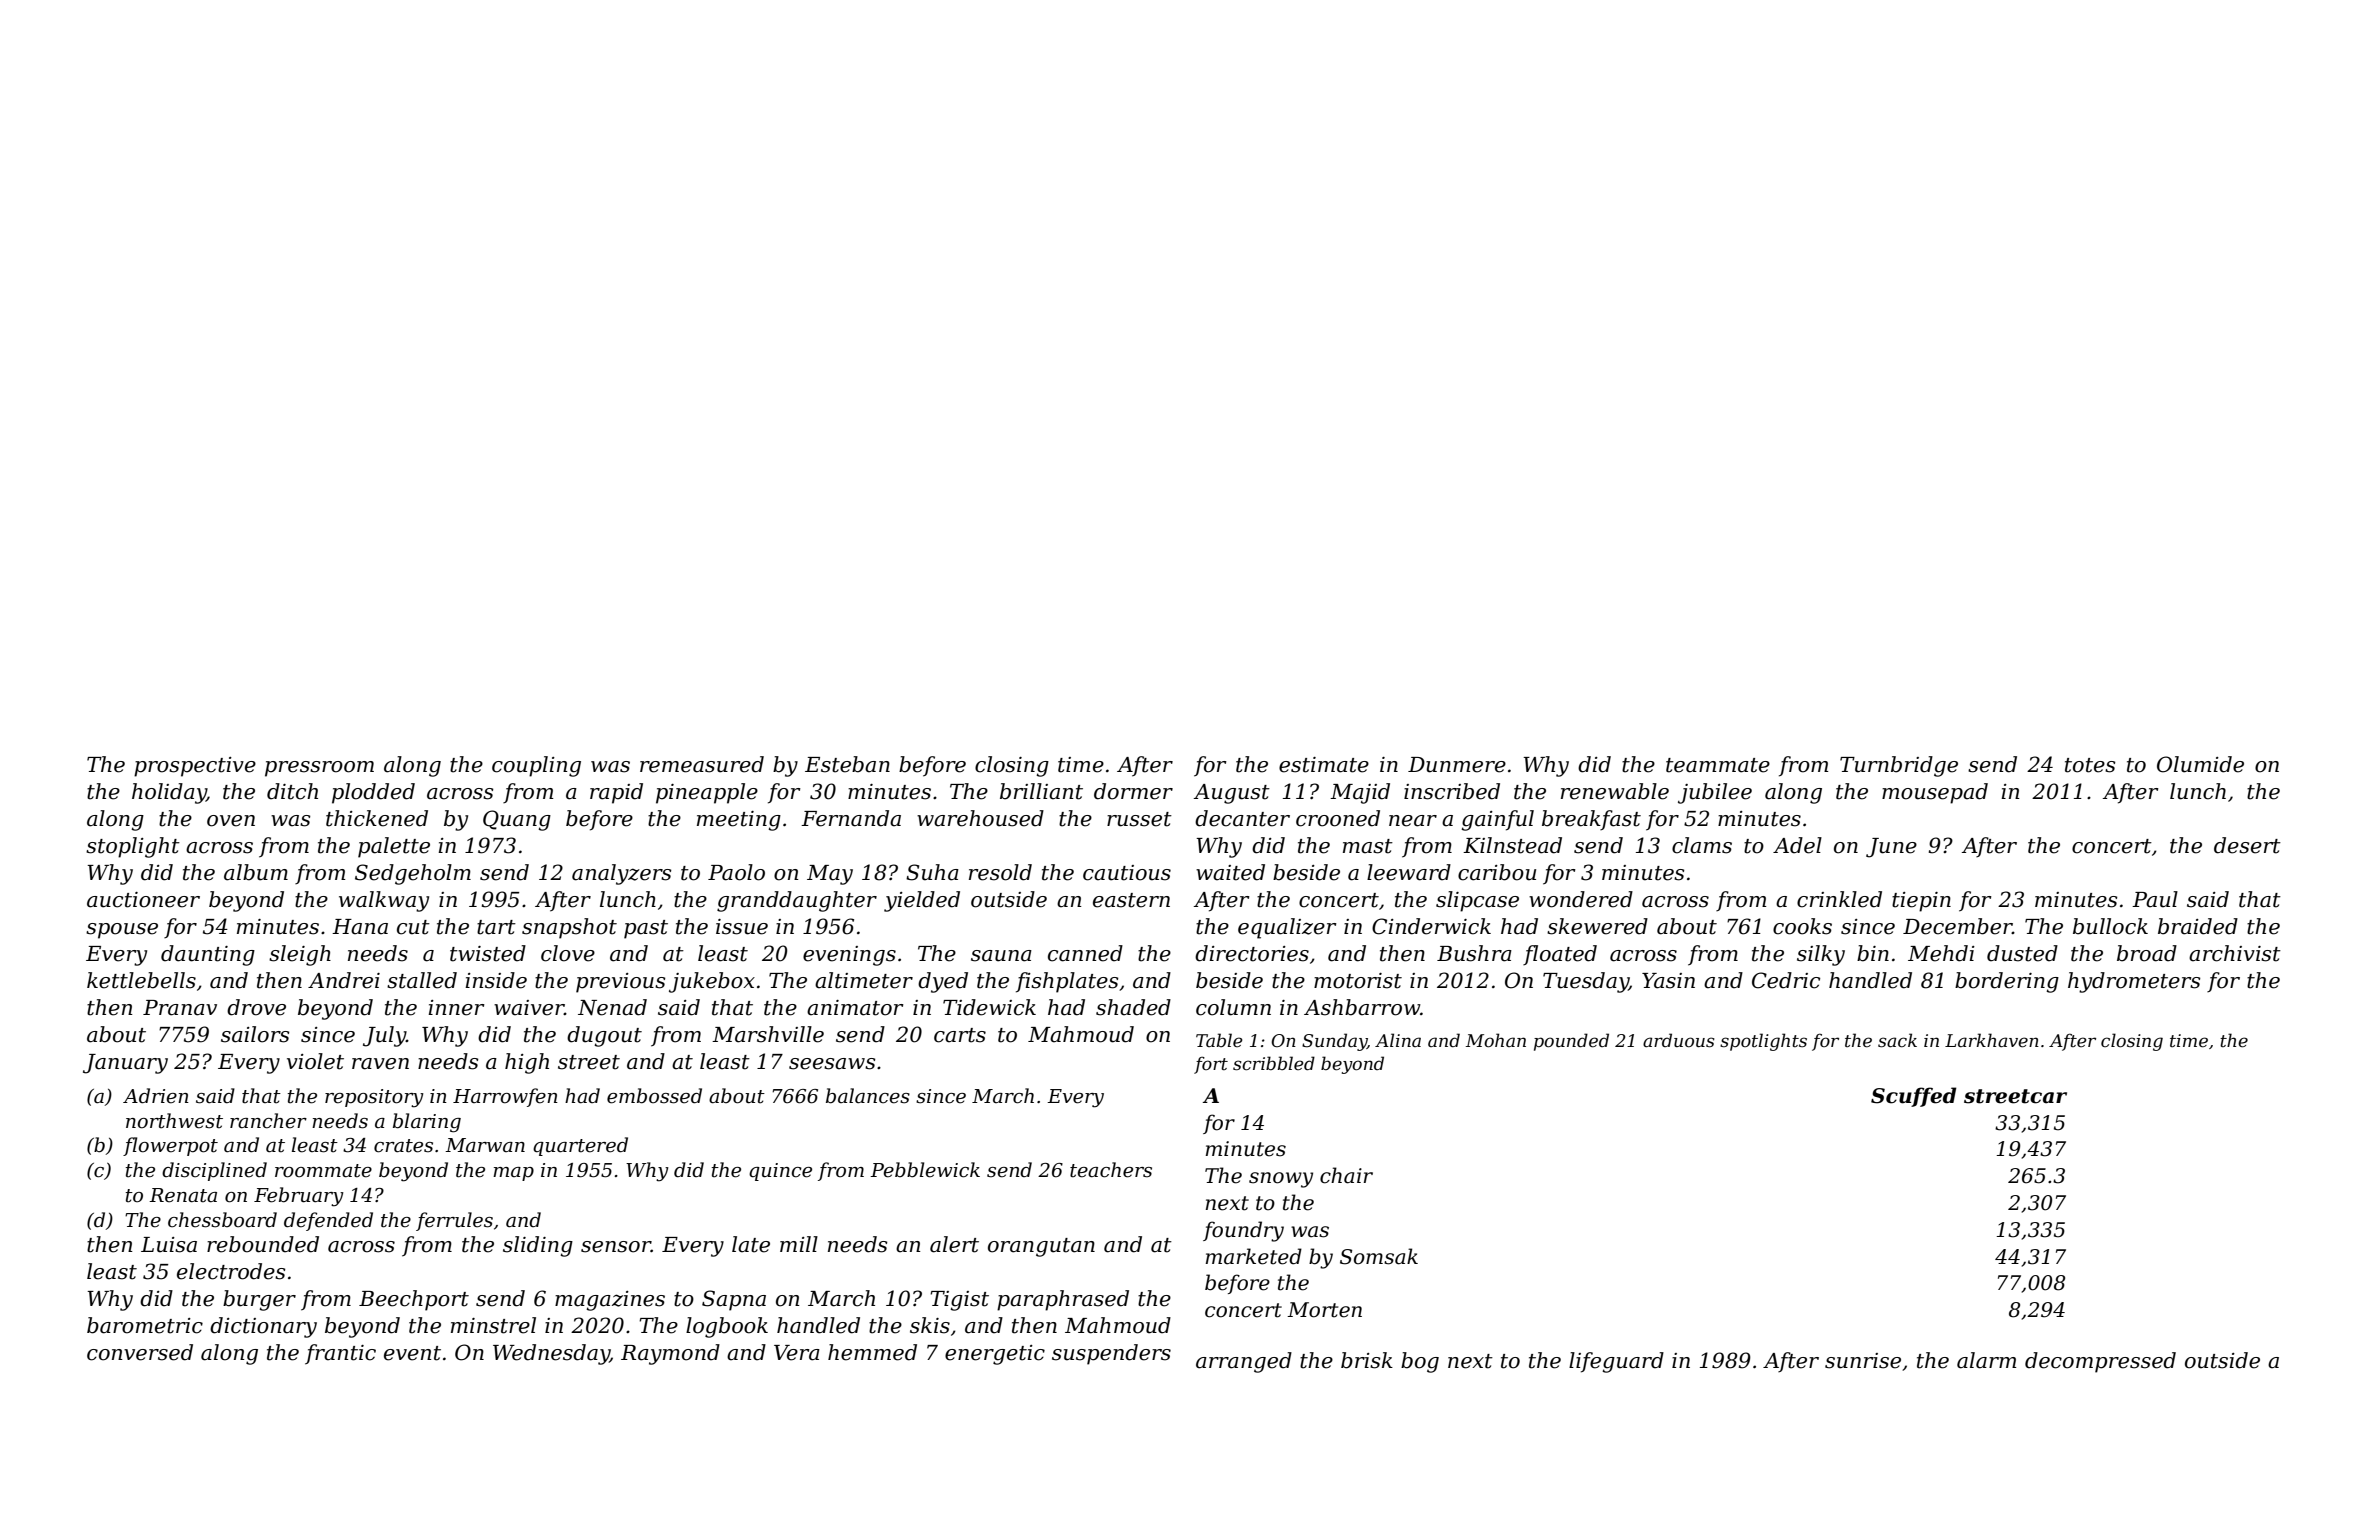 The width and height of the document is (2367, 1532). Describe the element at coordinates (1899, 766) in the document. I see `Turnbridge` at that location.
